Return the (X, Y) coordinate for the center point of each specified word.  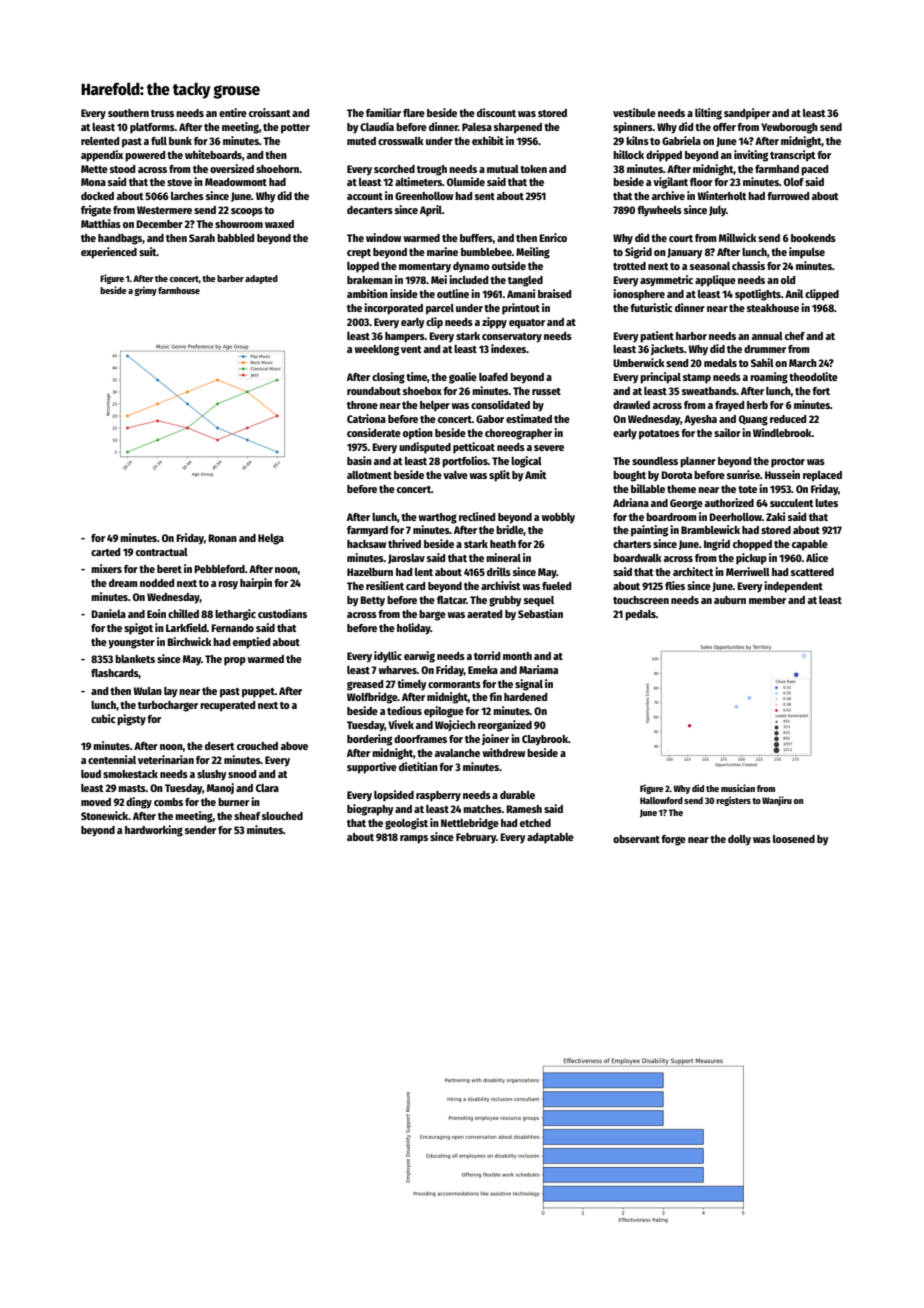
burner (233, 802)
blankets (135, 659)
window (383, 237)
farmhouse (179, 290)
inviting (751, 156)
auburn (730, 600)
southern (128, 113)
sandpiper (747, 114)
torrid (487, 655)
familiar (383, 112)
